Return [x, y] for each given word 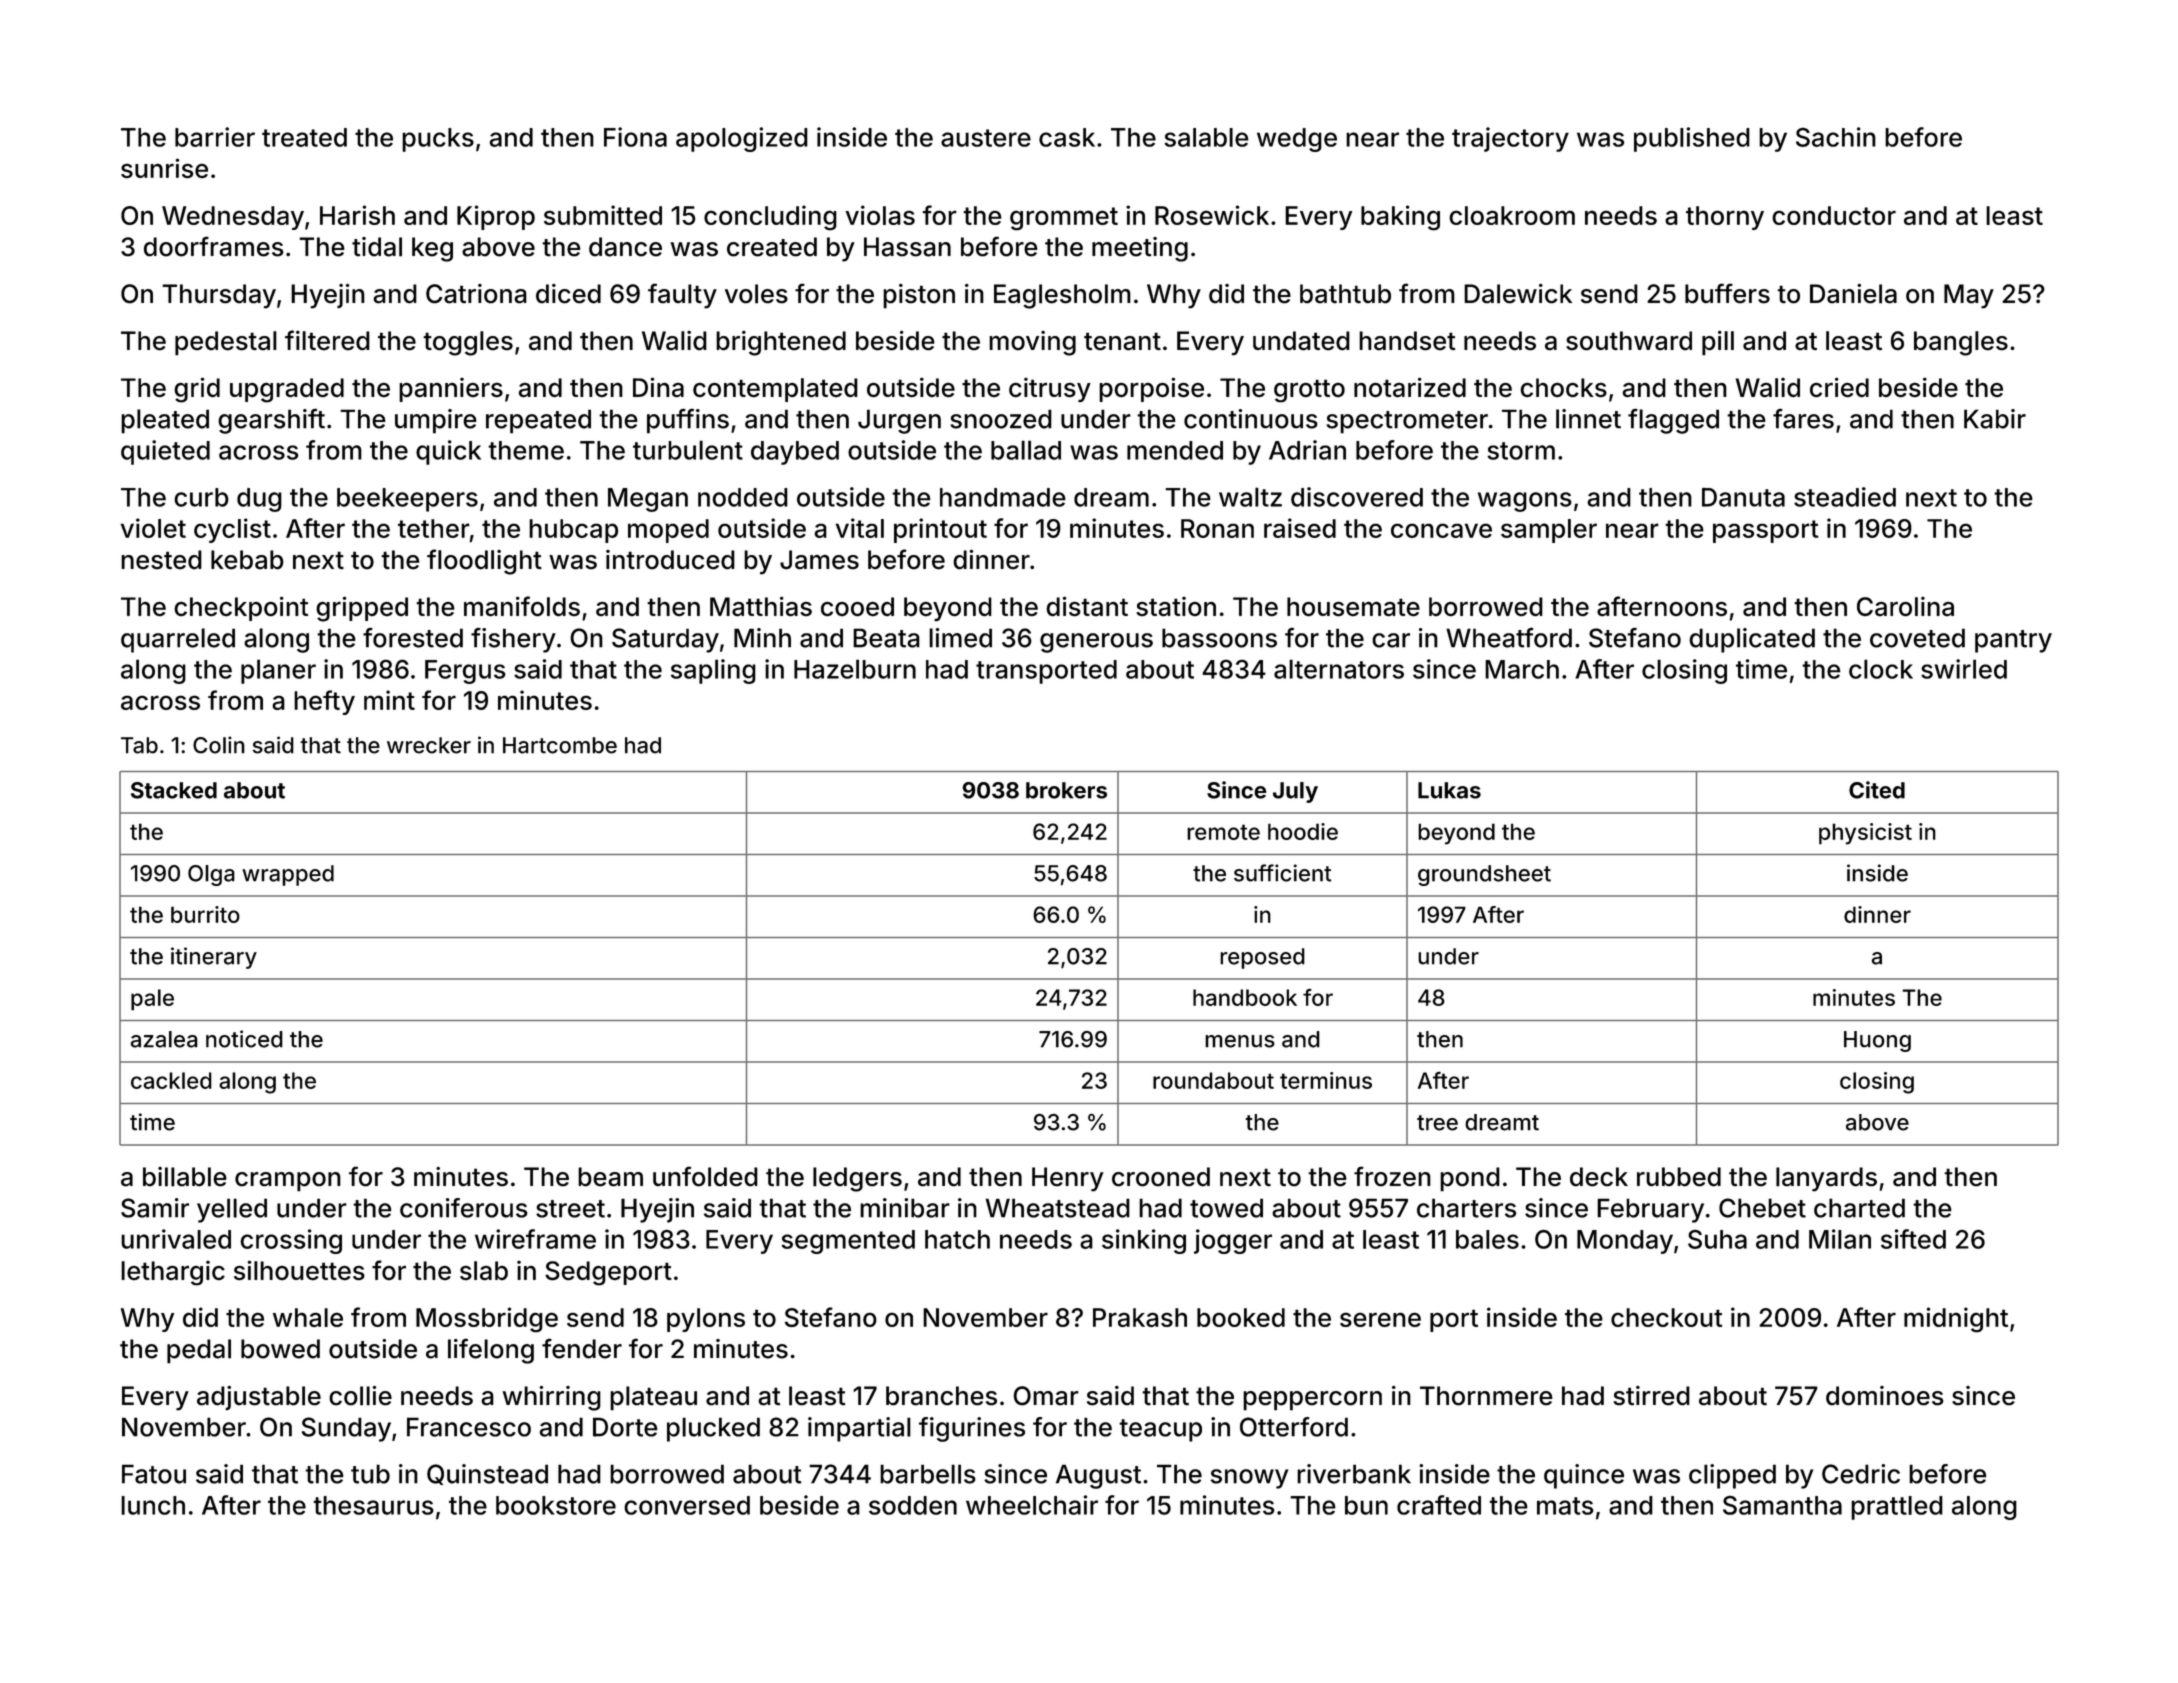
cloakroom [1512, 215]
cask [1067, 137]
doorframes [214, 246]
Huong [1877, 1041]
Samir [155, 1208]
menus [1240, 1041]
